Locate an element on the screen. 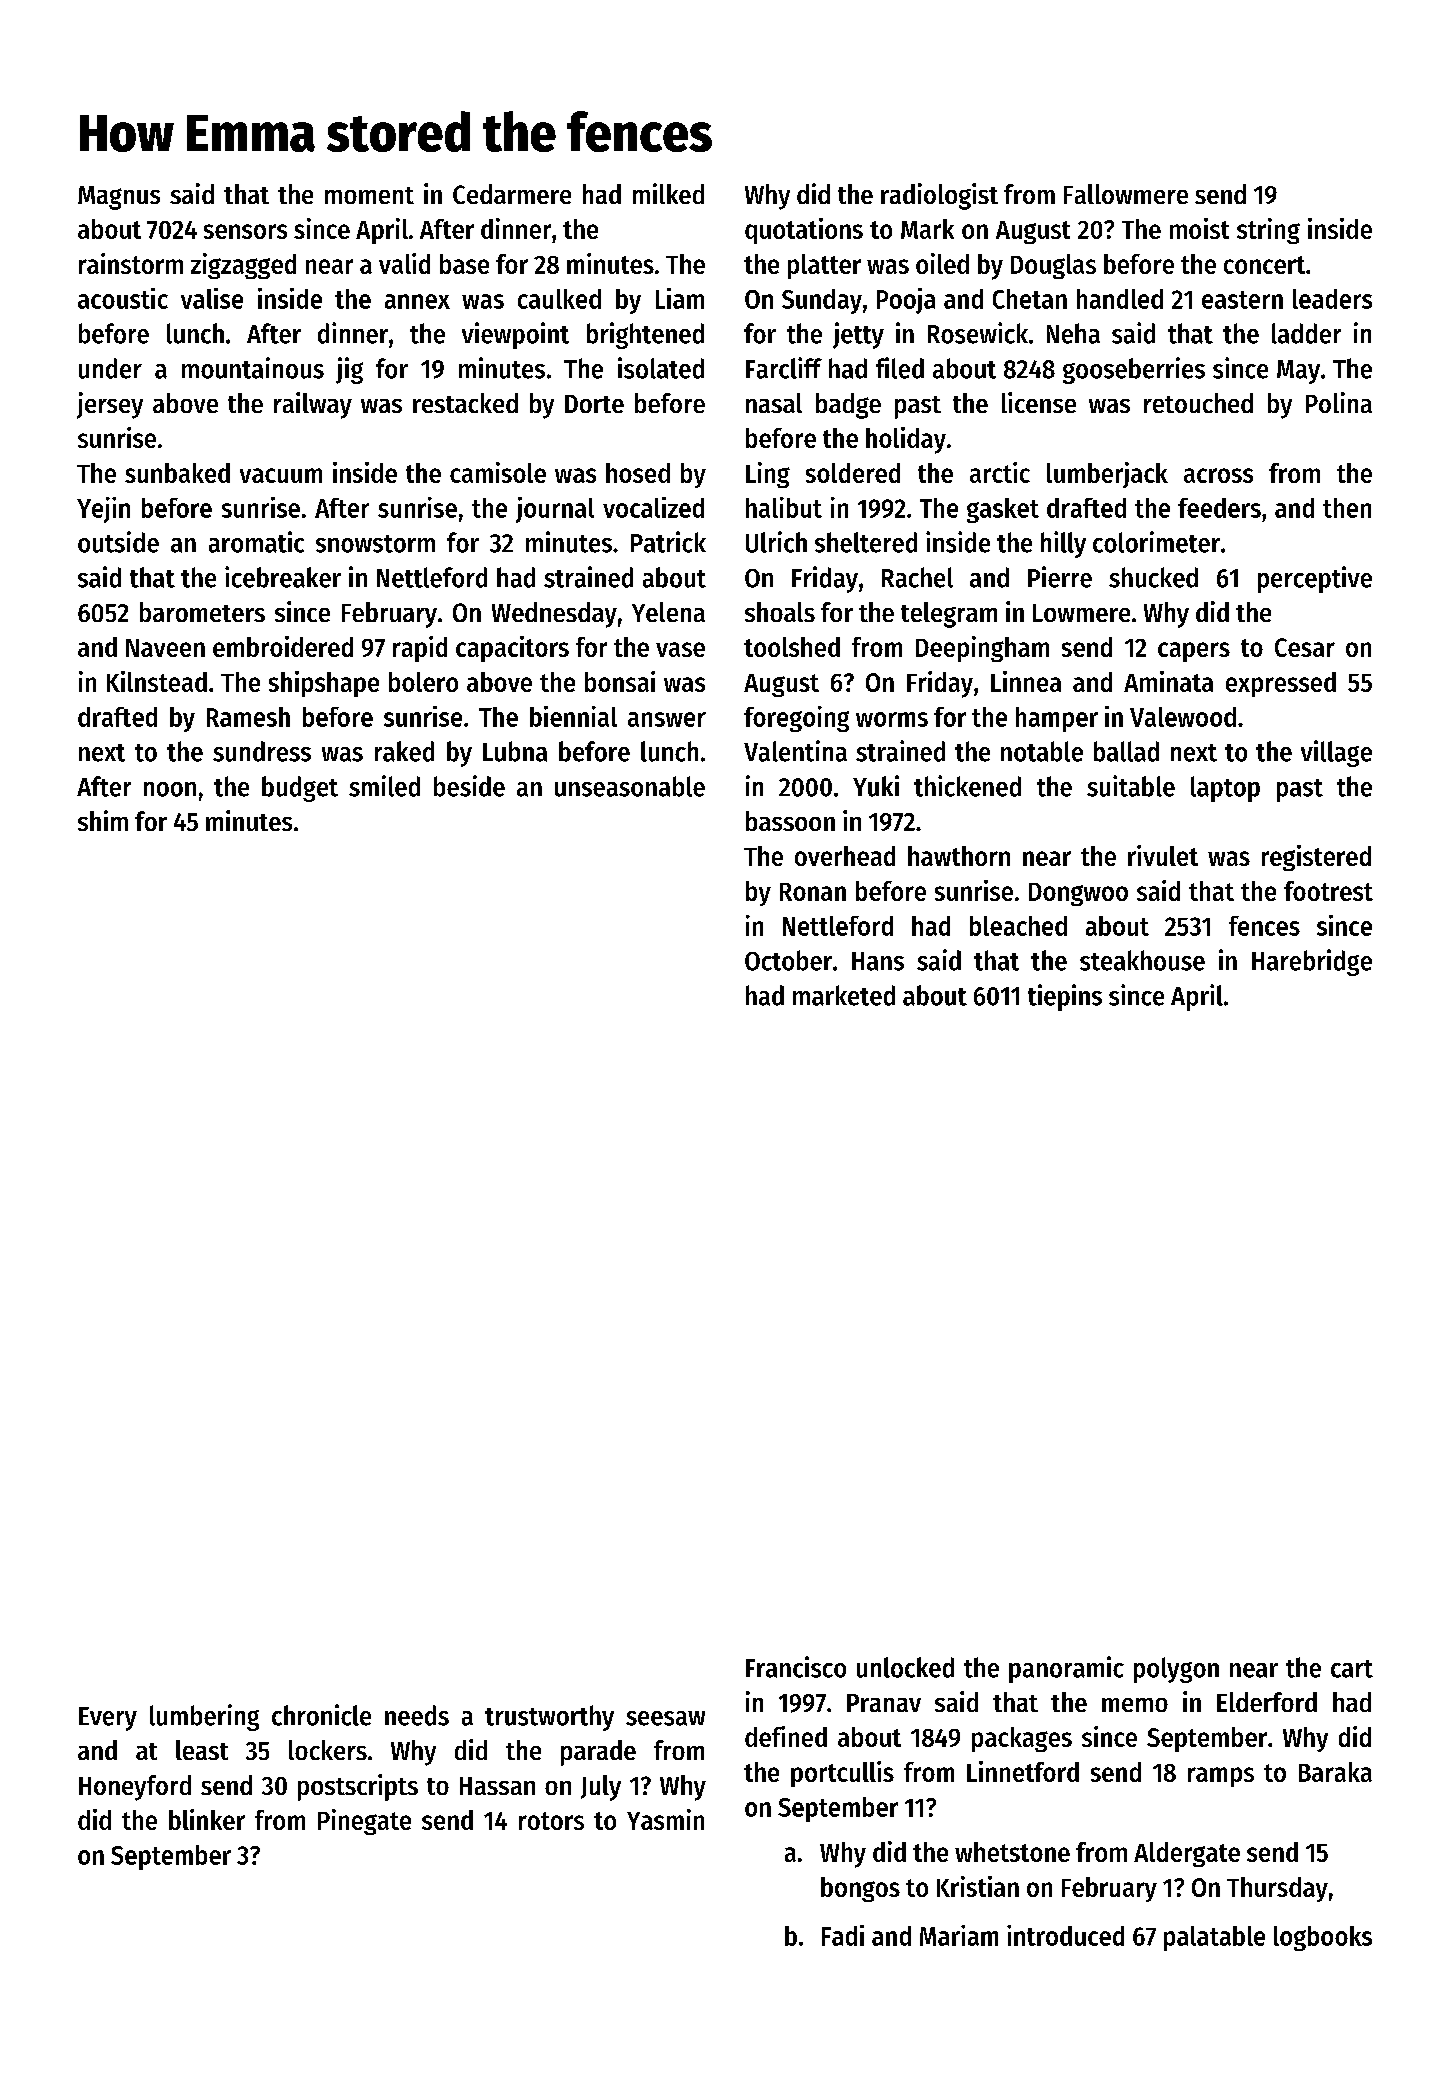  string is located at coordinates (1268, 231).
